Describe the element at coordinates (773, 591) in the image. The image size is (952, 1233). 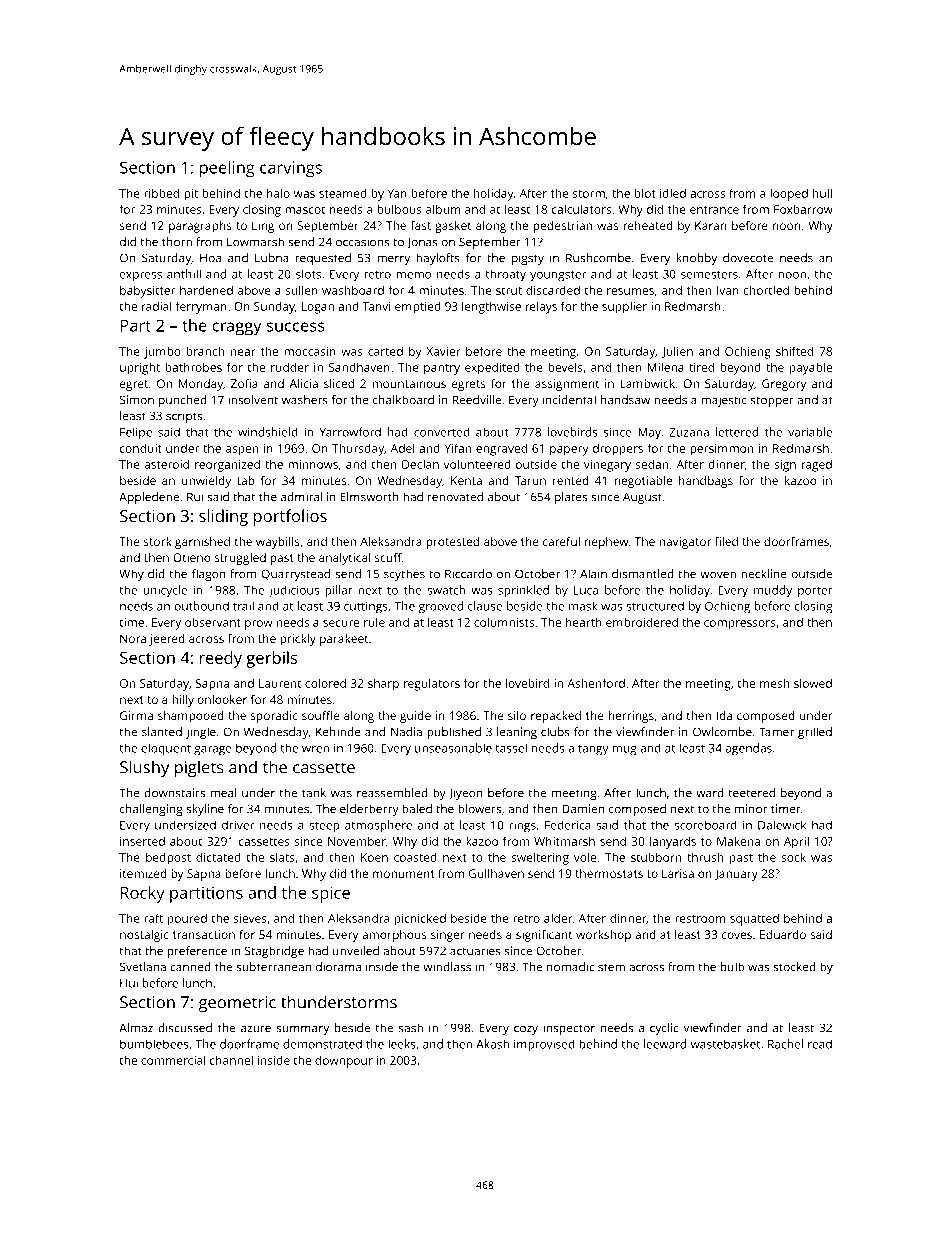
I see `muddy` at that location.
